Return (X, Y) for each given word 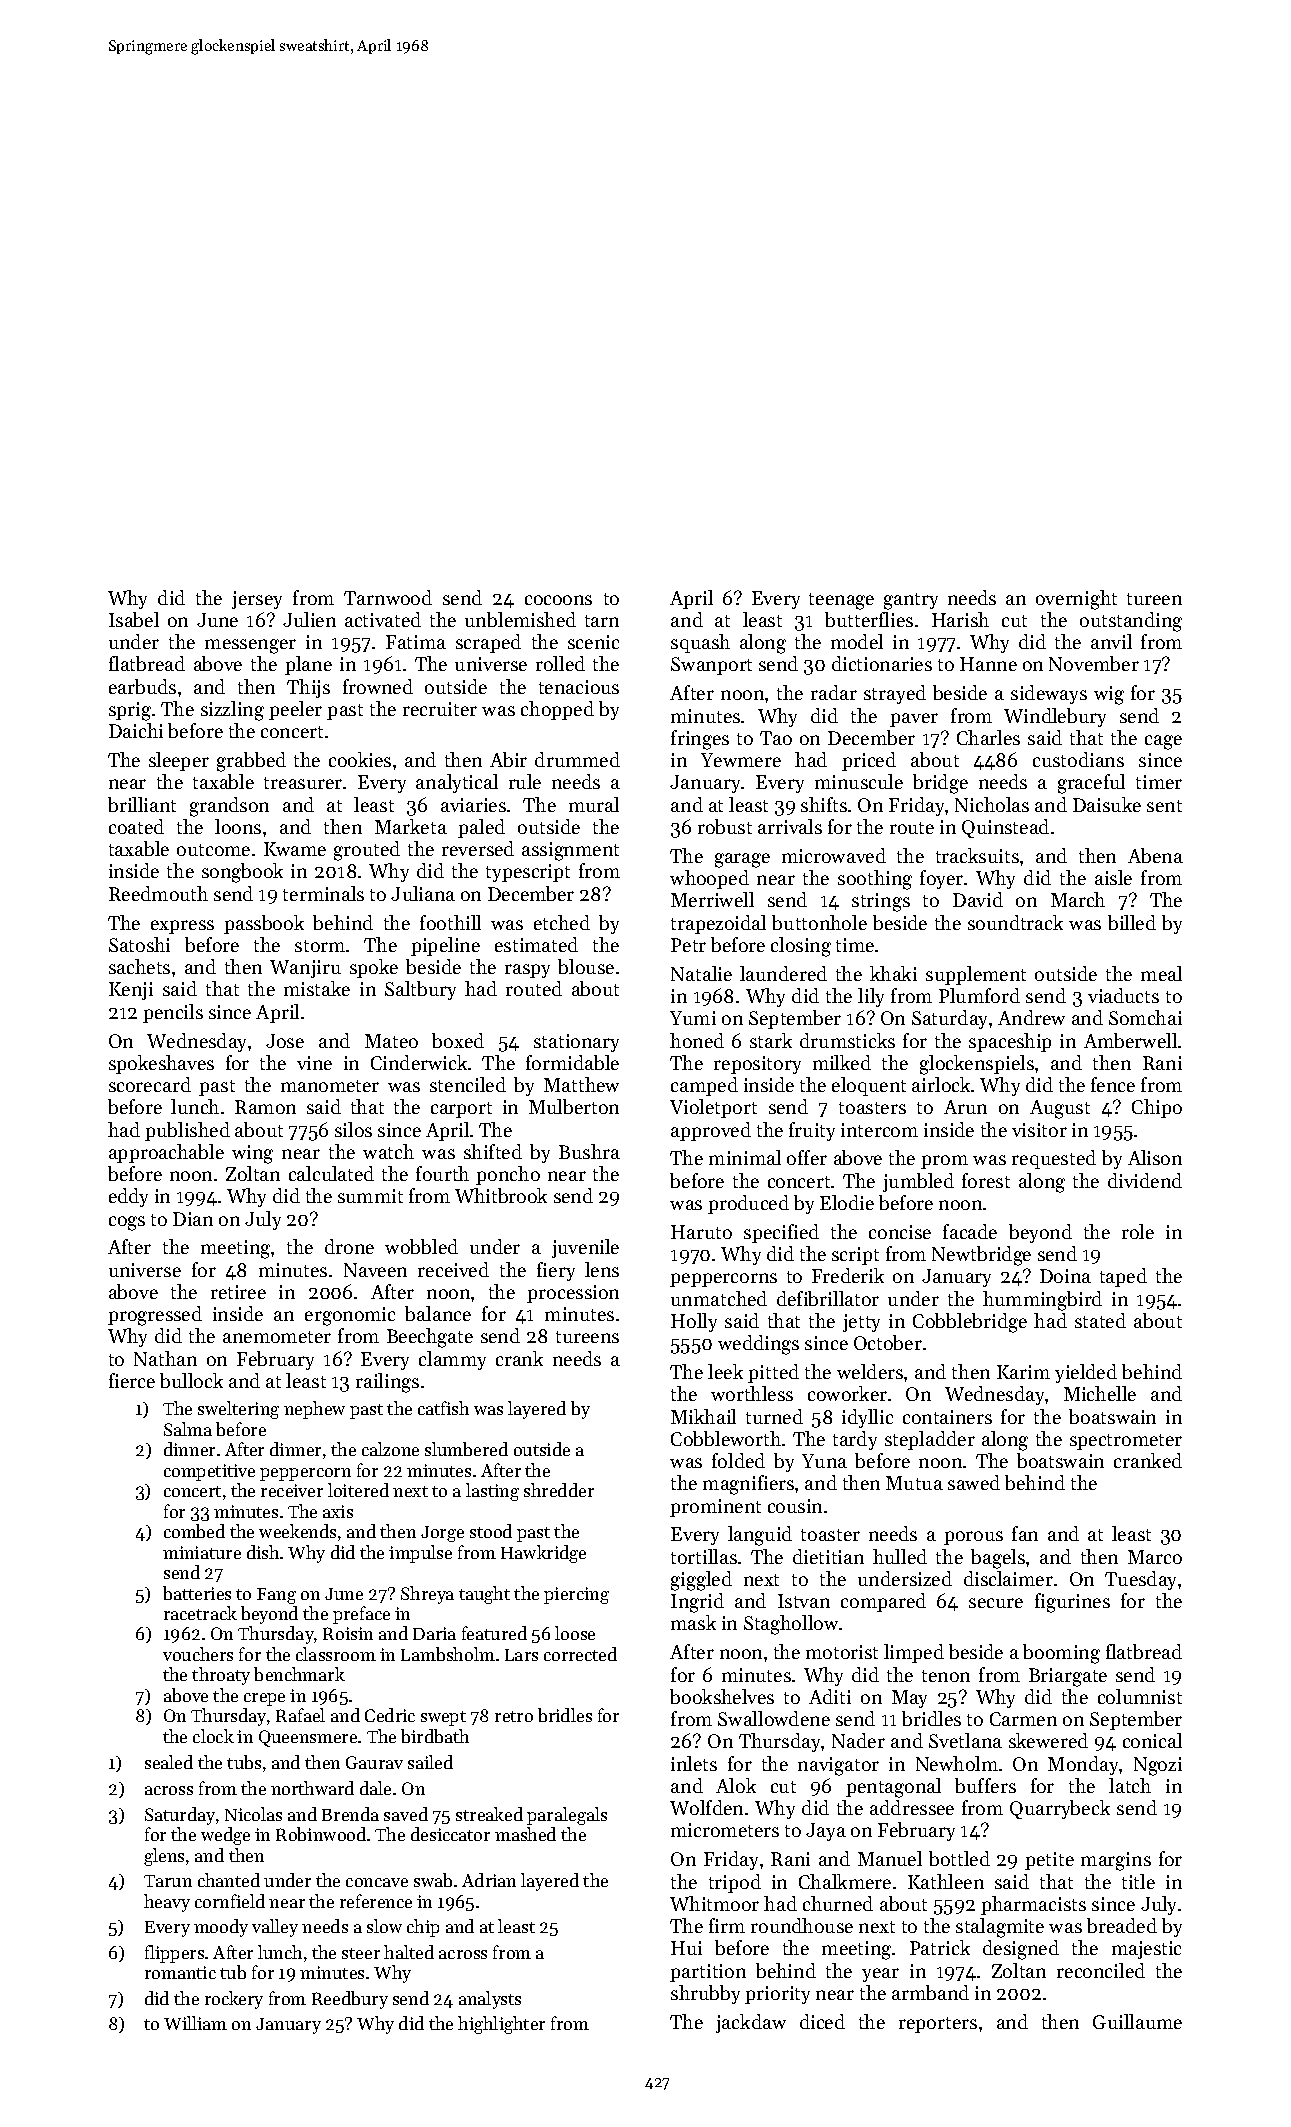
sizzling (232, 711)
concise (900, 1232)
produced (748, 1204)
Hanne (988, 664)
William (195, 2023)
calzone (390, 1449)
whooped (709, 879)
